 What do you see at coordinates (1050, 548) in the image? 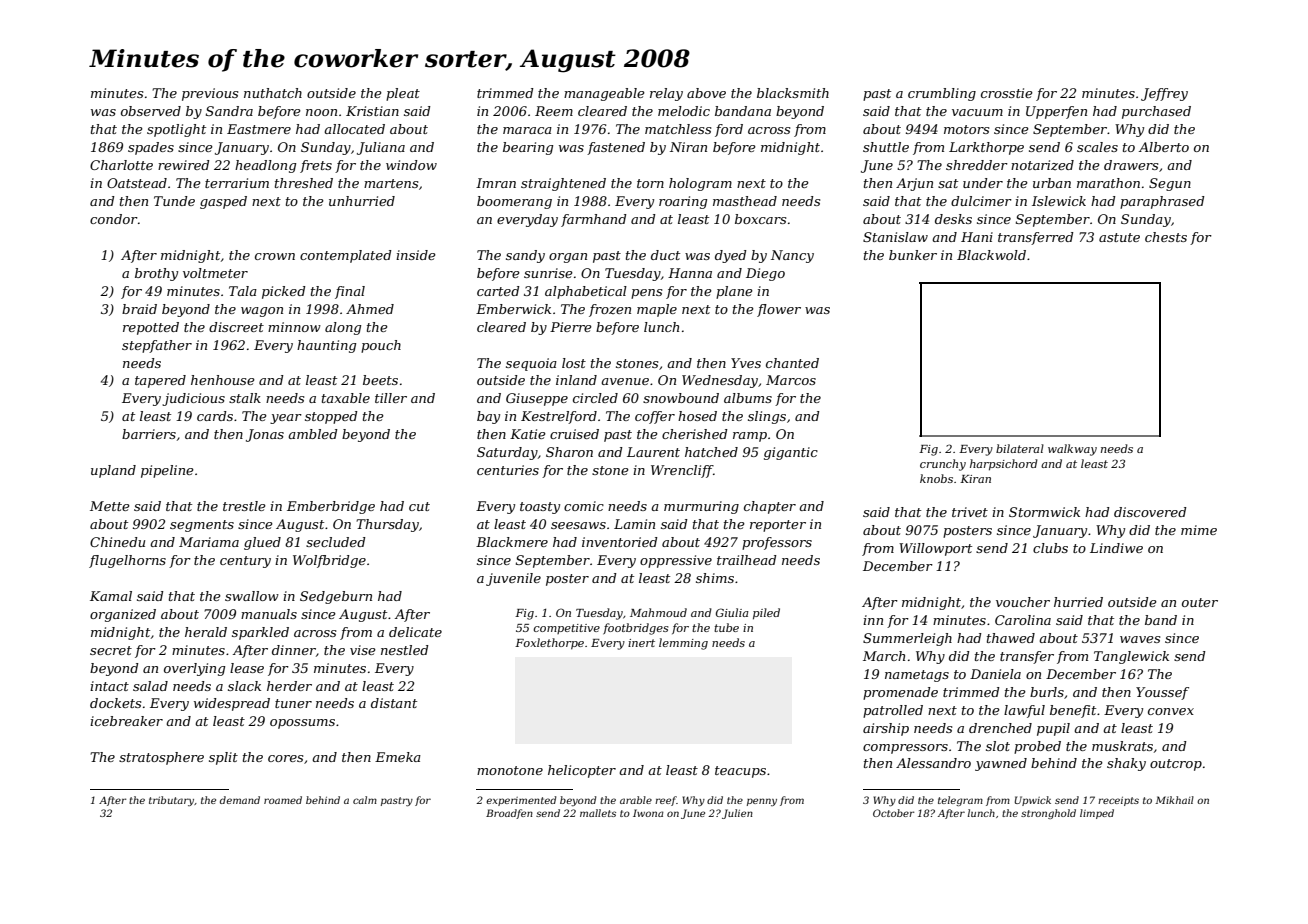
I see `clubs` at bounding box center [1050, 548].
